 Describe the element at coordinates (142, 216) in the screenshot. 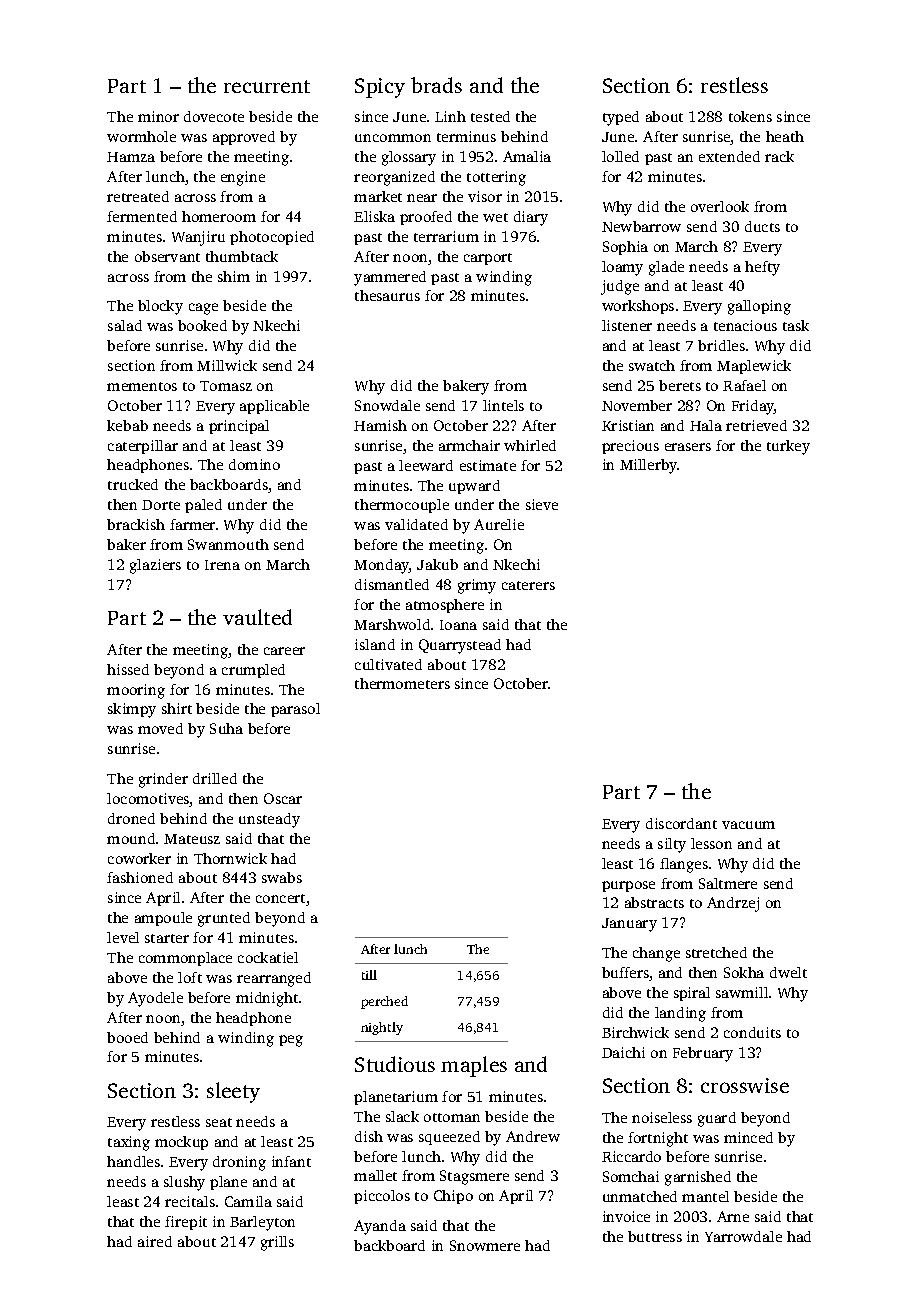

I see `fermented` at that location.
